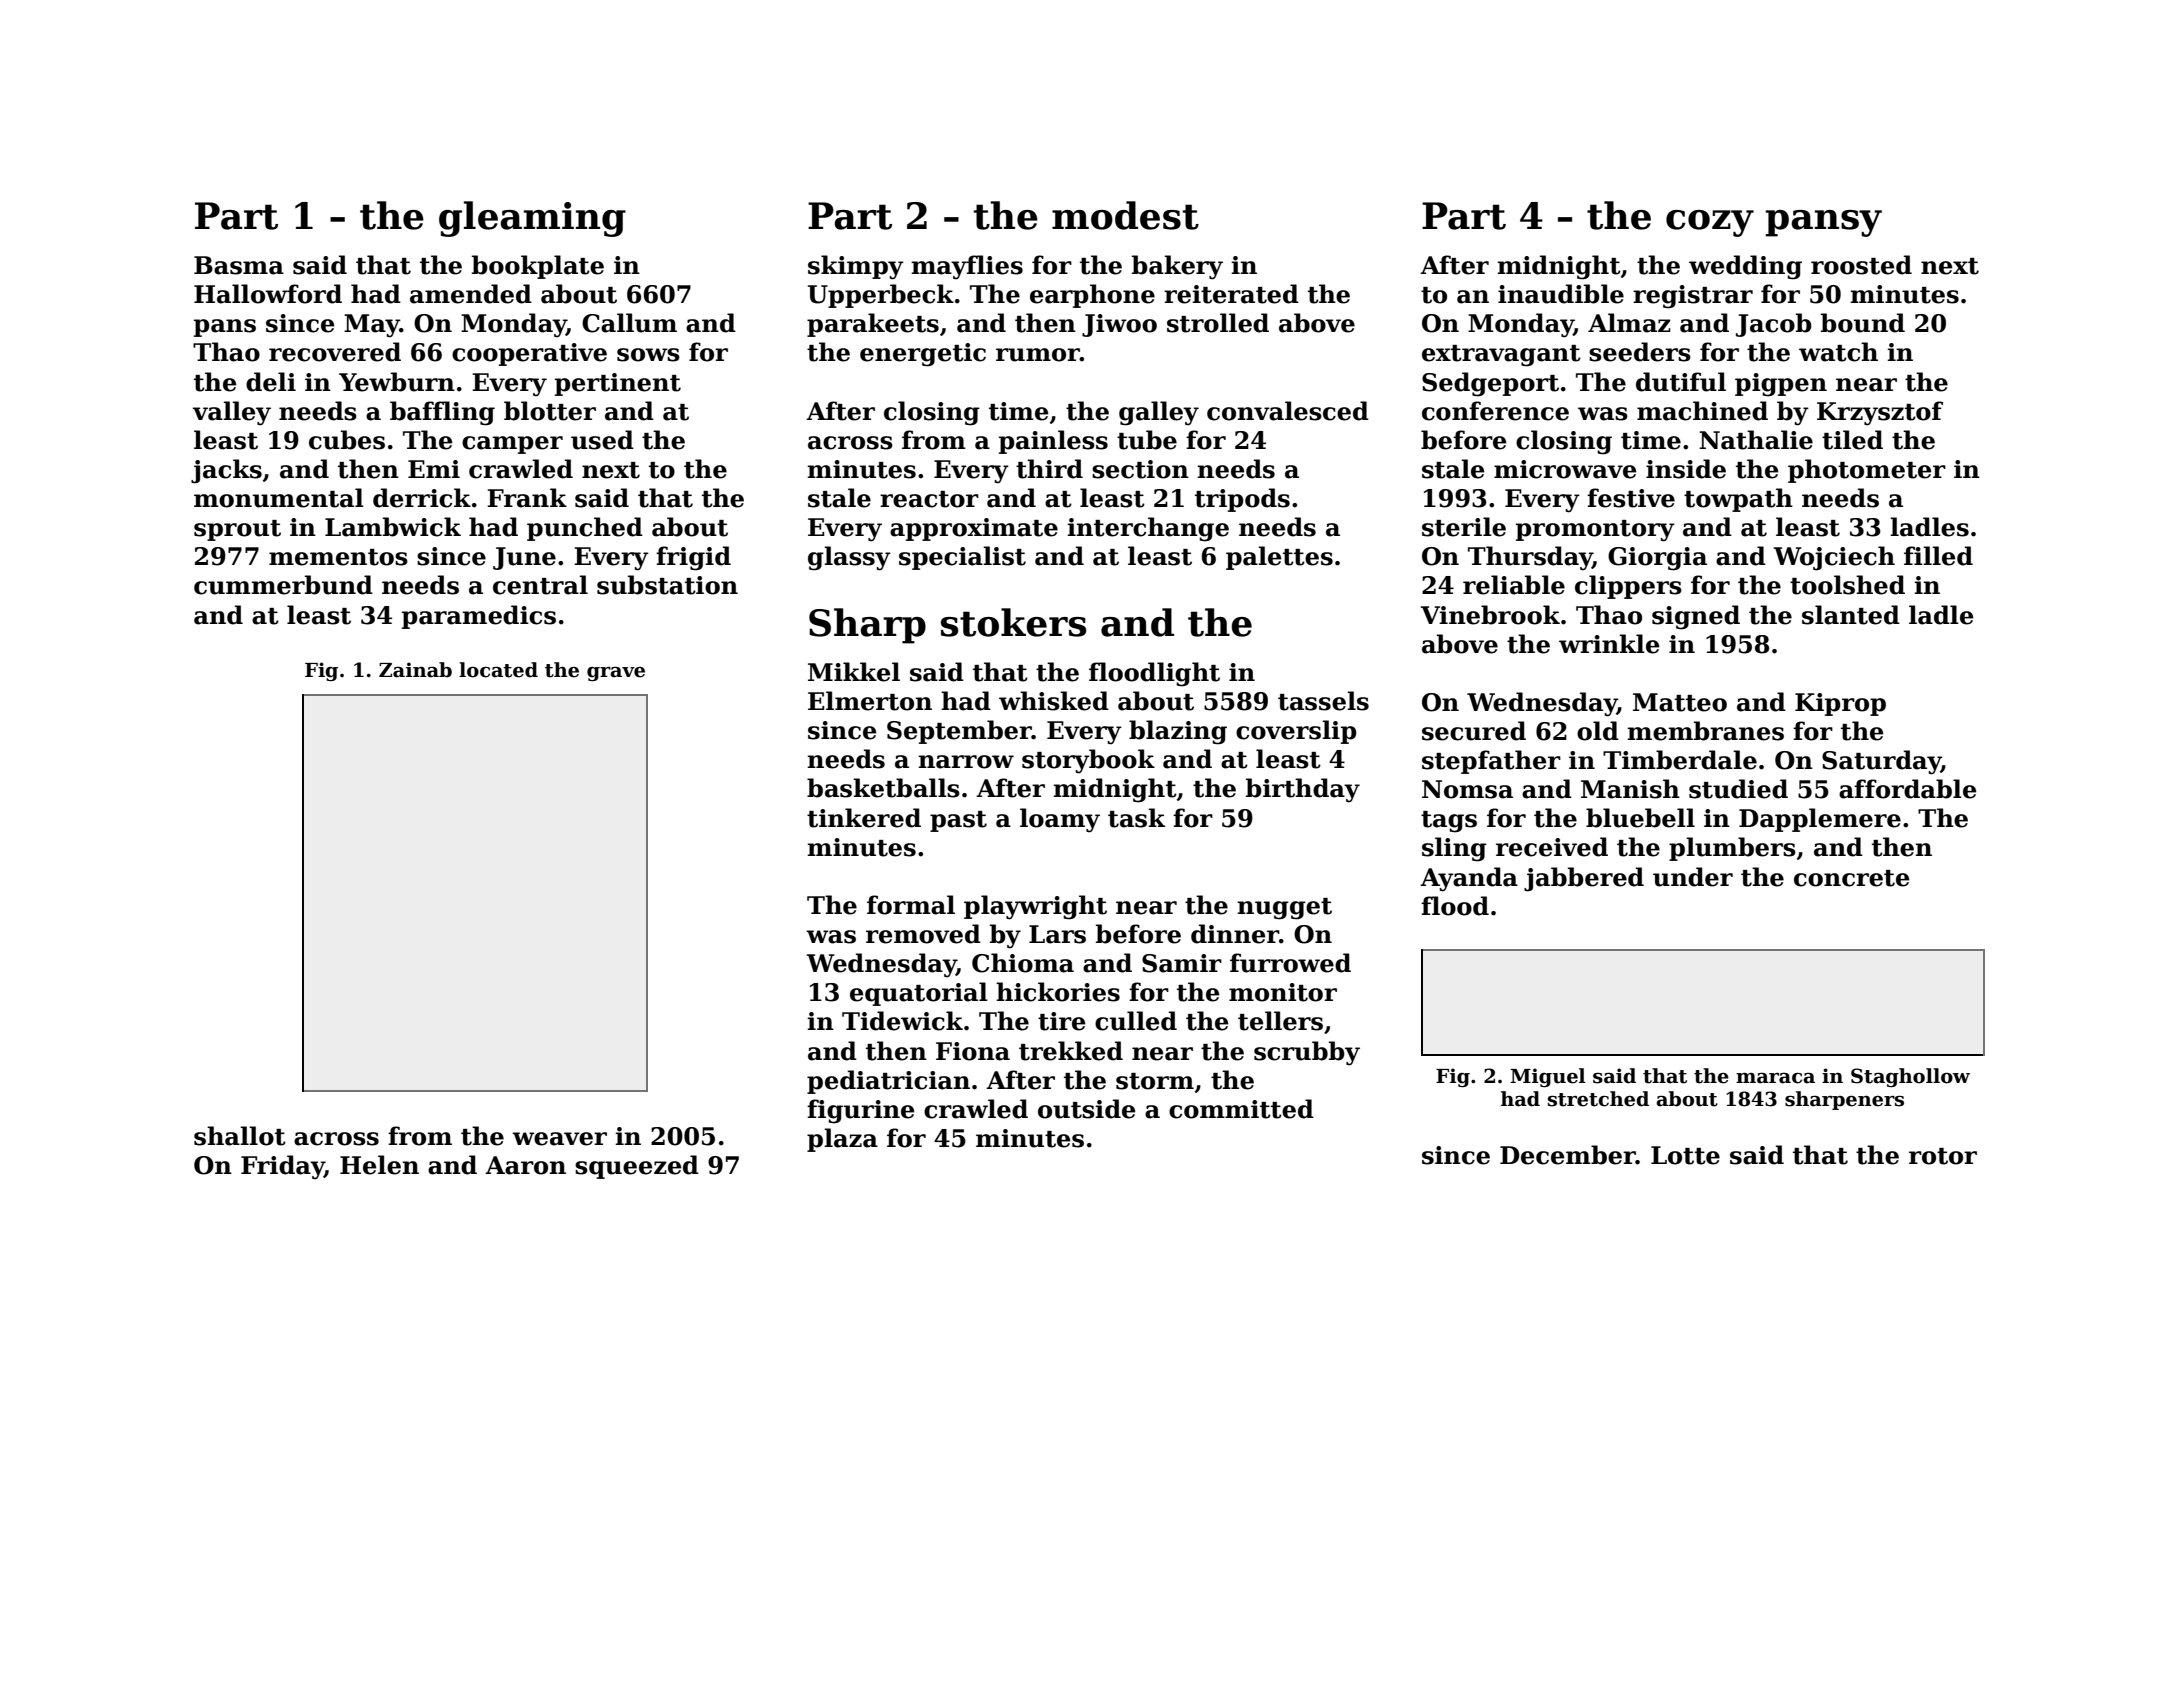 Image resolution: width=2178 pixels, height=1683 pixels. What do you see at coordinates (870, 701) in the image?
I see `Elmerton` at bounding box center [870, 701].
